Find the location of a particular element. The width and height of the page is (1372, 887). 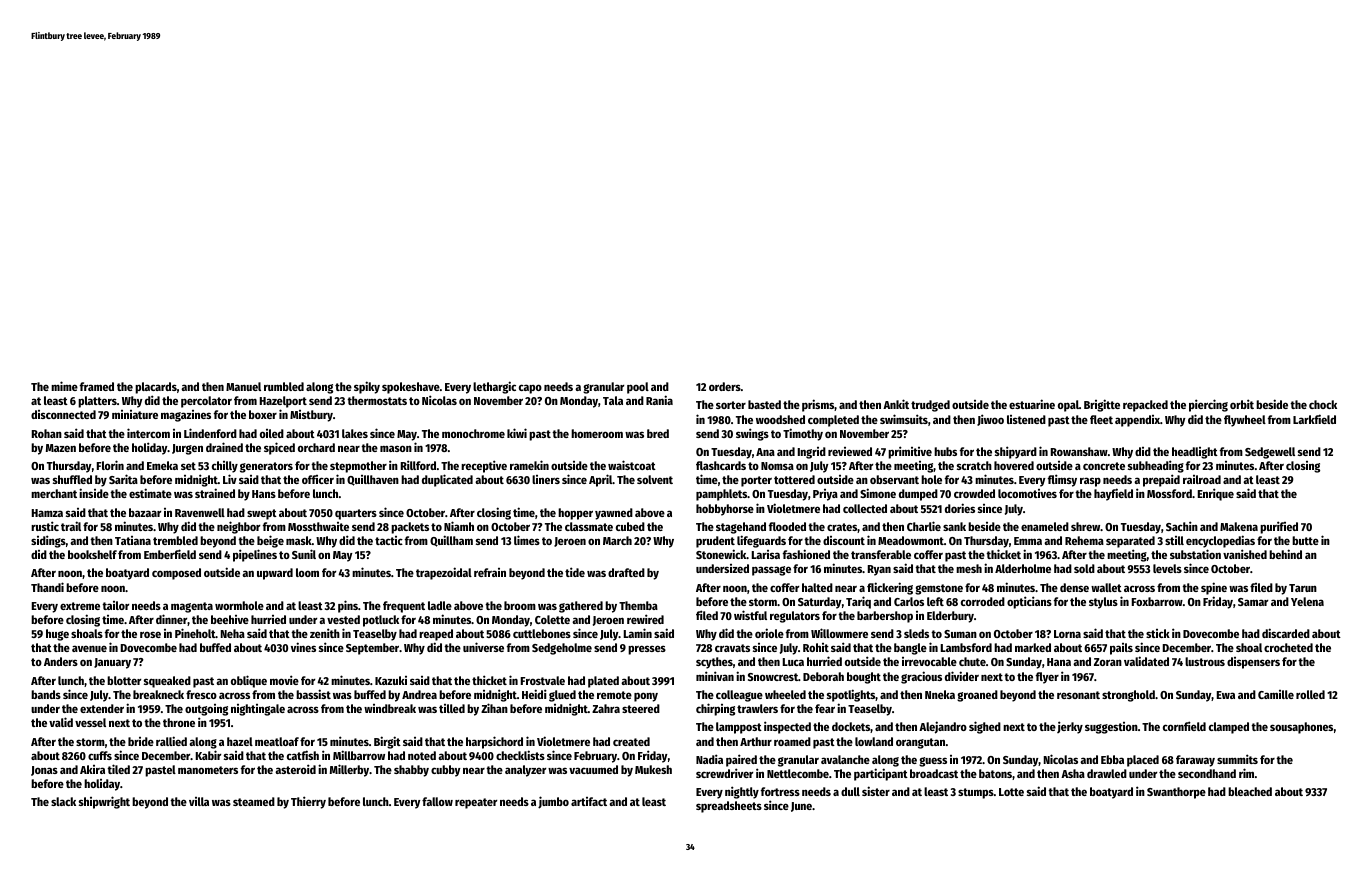

hovered is located at coordinates (1014, 465).
